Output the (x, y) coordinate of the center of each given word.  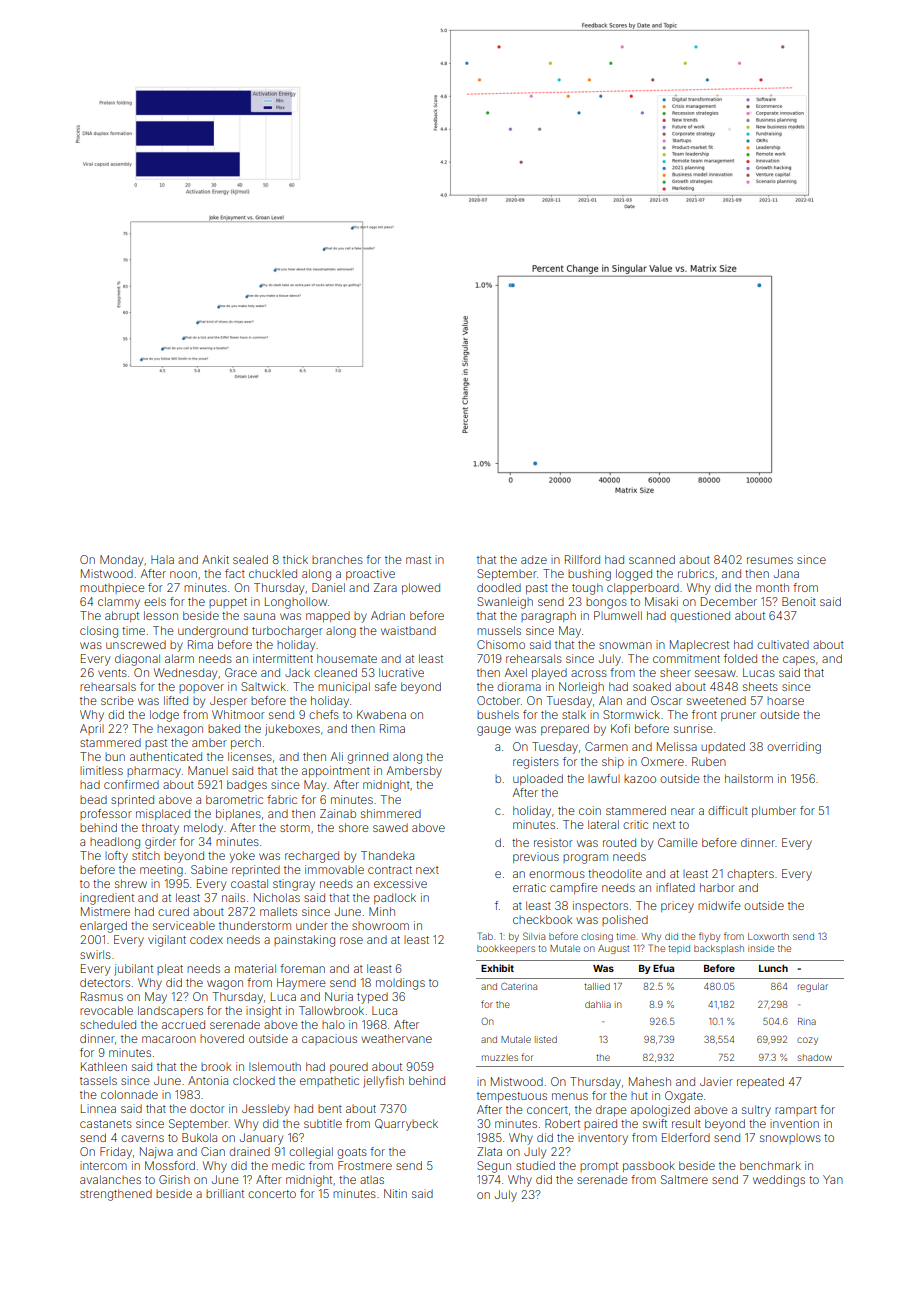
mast (418, 560)
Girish (174, 1179)
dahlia (598, 1004)
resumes (770, 560)
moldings (400, 984)
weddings (779, 1181)
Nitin (395, 1193)
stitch (146, 855)
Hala (162, 559)
